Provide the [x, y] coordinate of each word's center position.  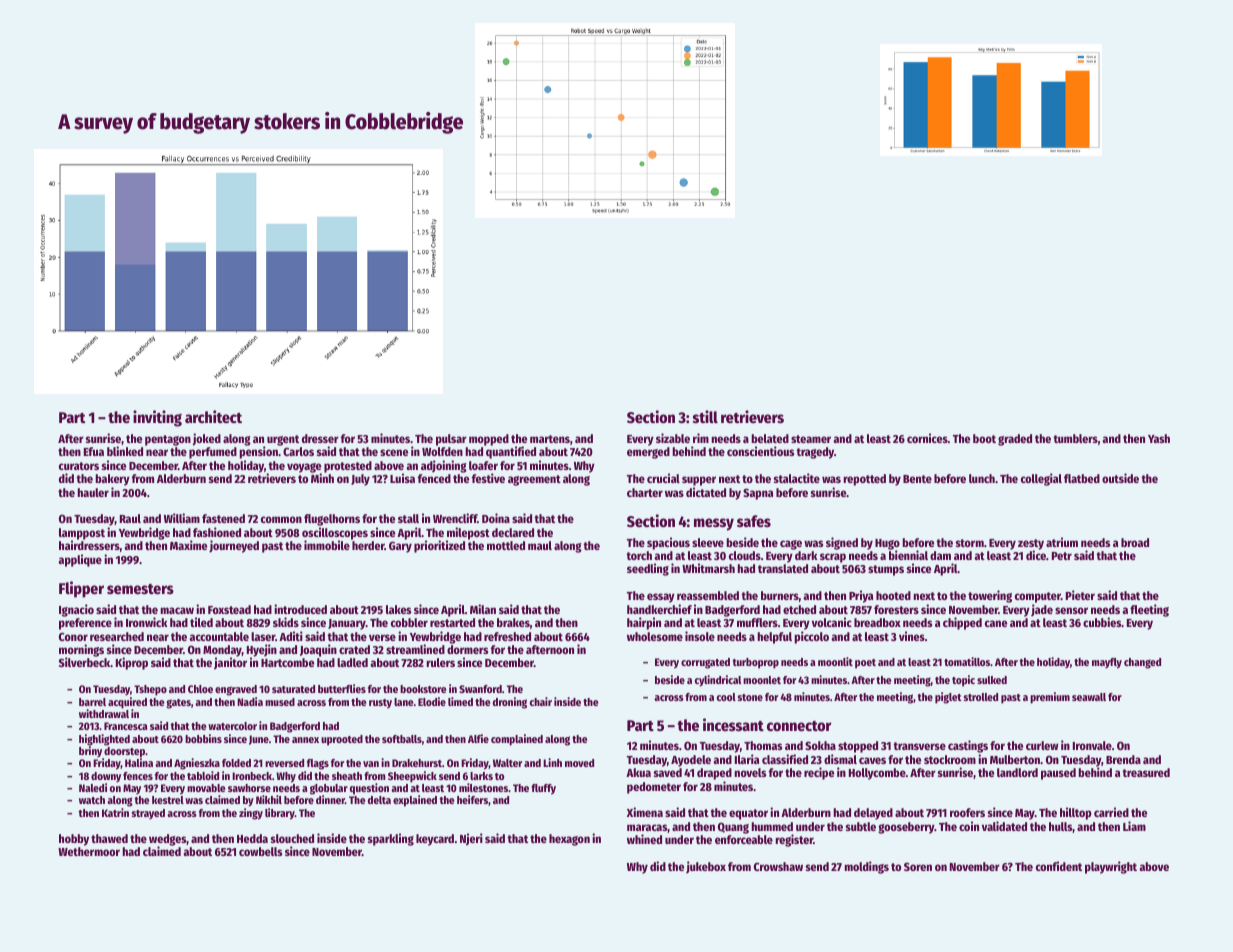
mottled [506, 545]
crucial [663, 478]
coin [969, 826]
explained [415, 801]
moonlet [762, 680]
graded [1015, 440]
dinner [330, 799]
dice [1036, 555]
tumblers [1075, 438]
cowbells [260, 851]
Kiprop [132, 663]
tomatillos [967, 661]
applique [80, 560]
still [705, 416]
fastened [223, 518]
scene [394, 452]
